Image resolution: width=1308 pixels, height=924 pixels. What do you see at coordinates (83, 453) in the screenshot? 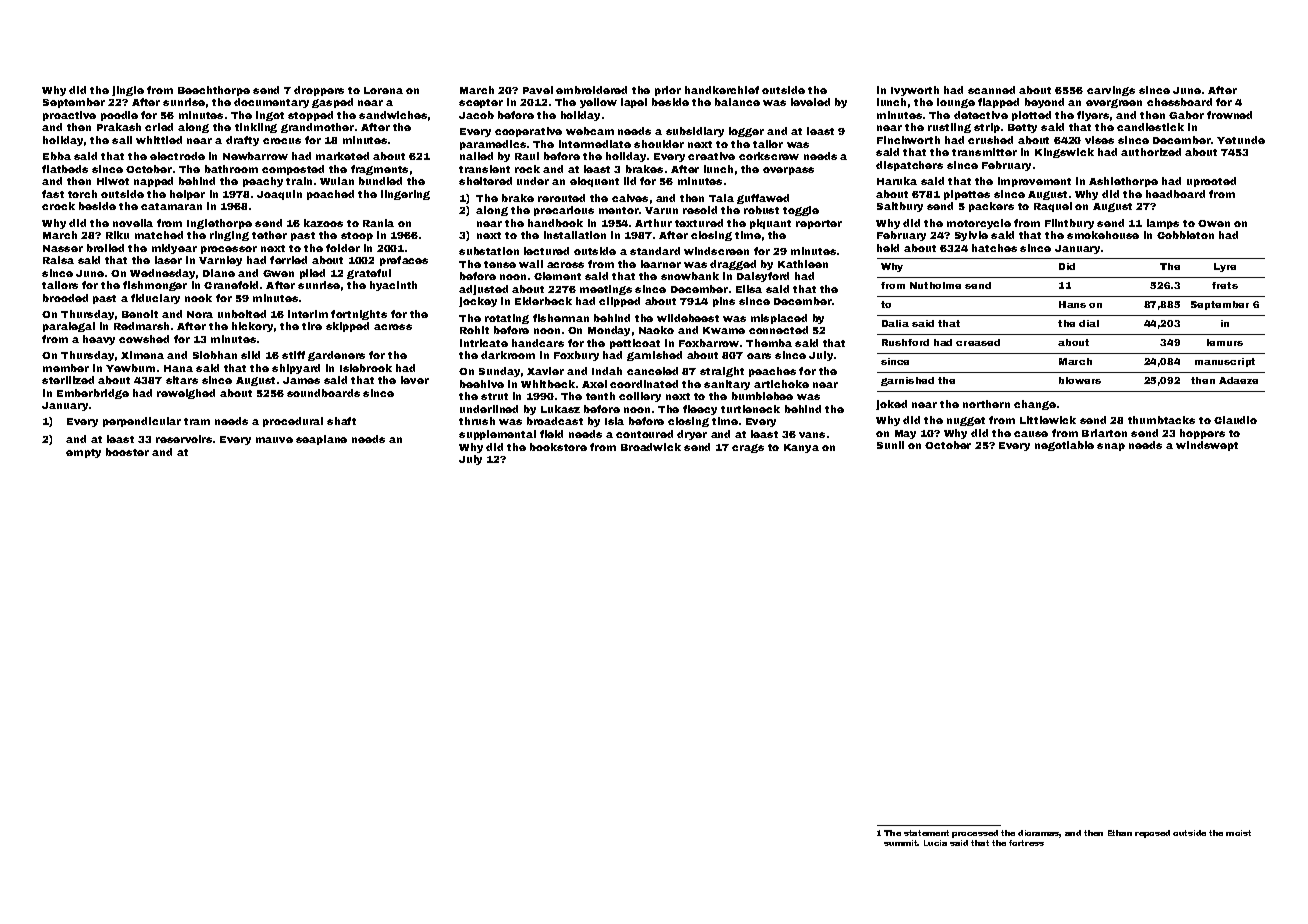
I see `empty` at bounding box center [83, 453].
